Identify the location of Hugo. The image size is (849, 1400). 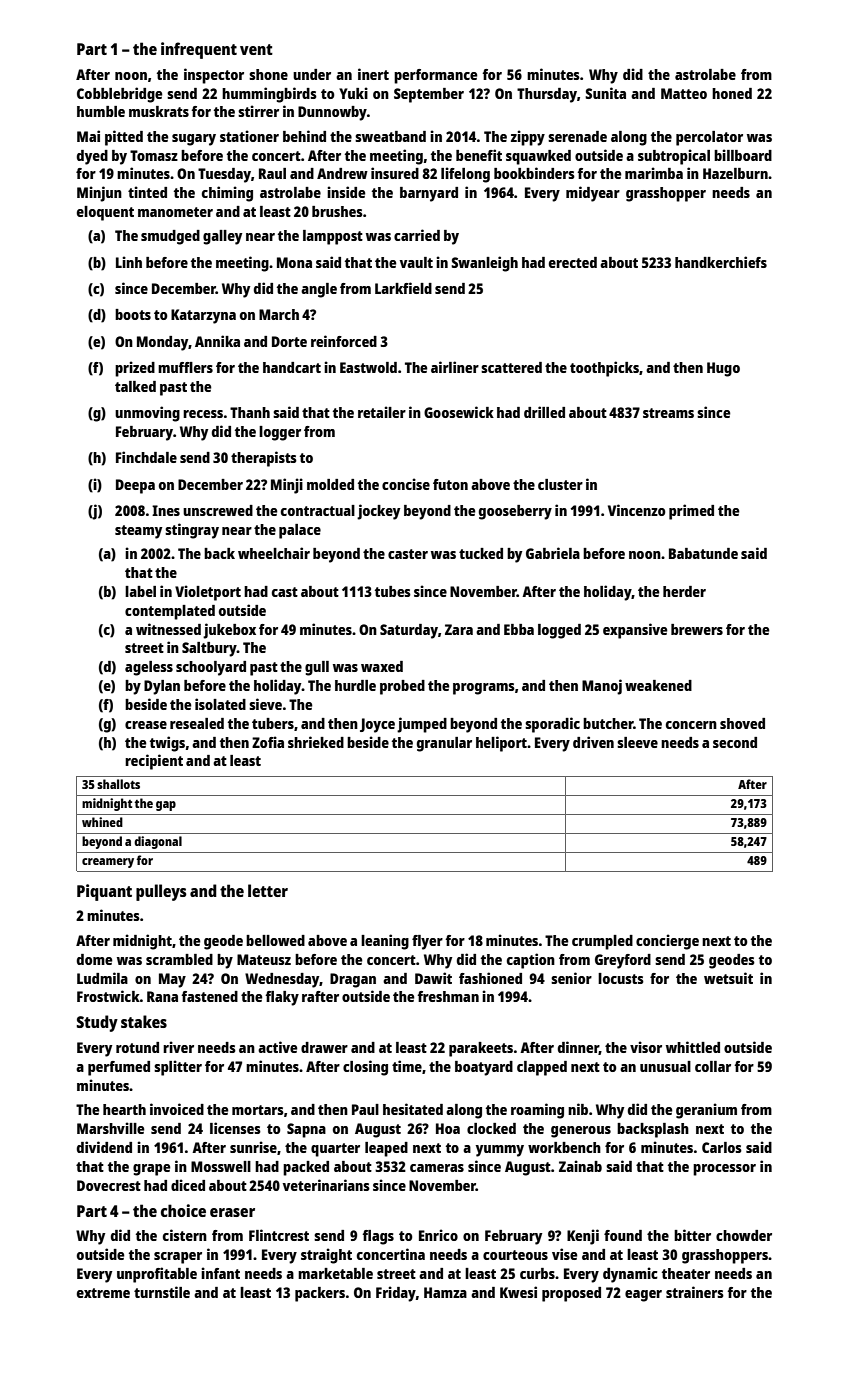
(723, 369).
